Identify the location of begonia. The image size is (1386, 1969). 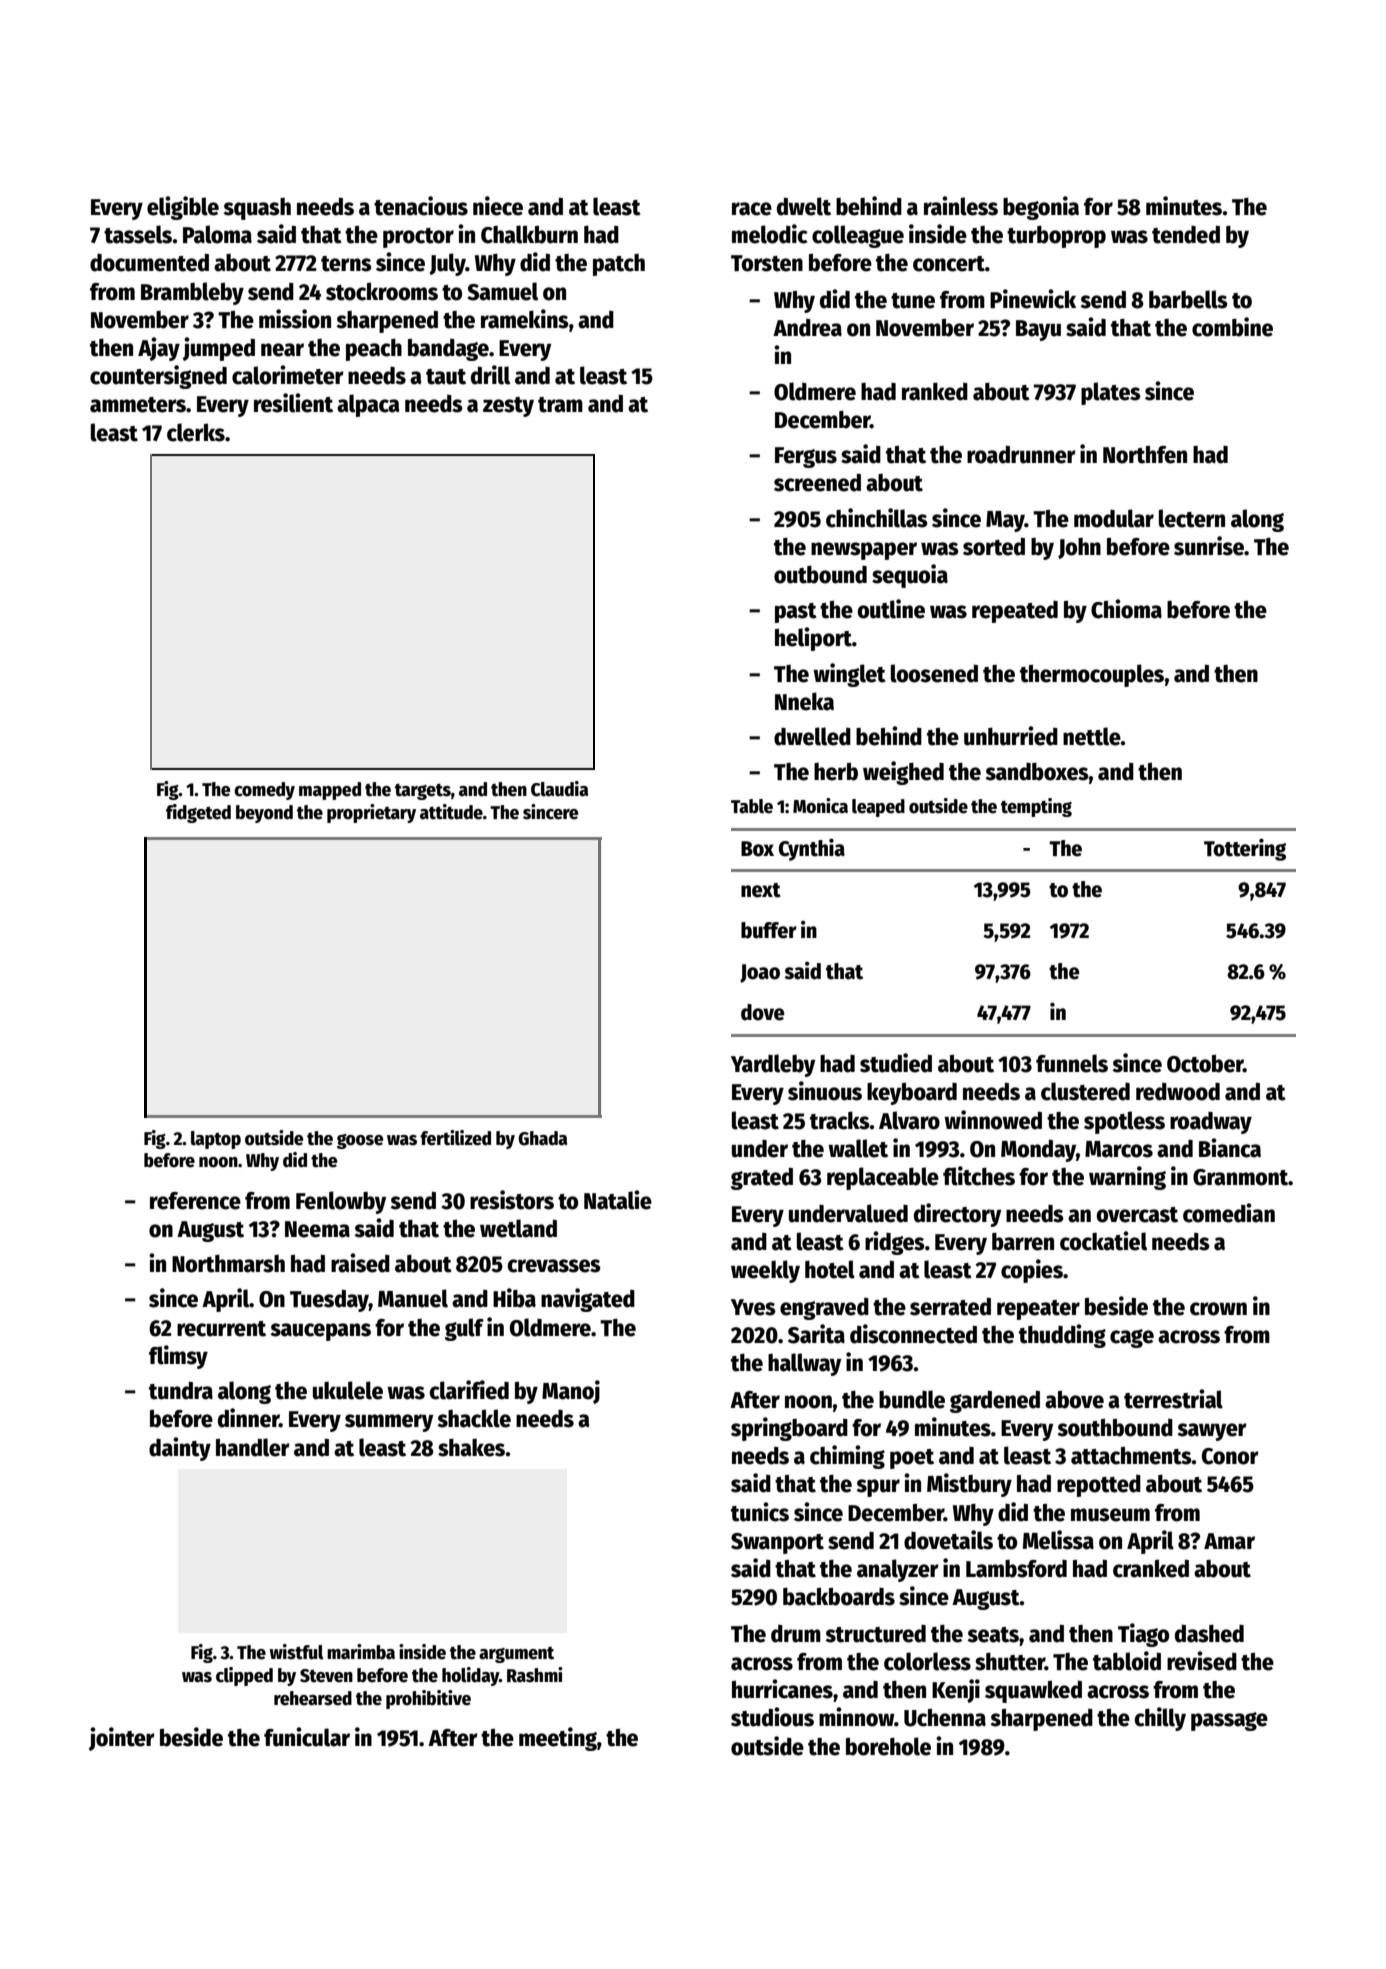
(1041, 208).
